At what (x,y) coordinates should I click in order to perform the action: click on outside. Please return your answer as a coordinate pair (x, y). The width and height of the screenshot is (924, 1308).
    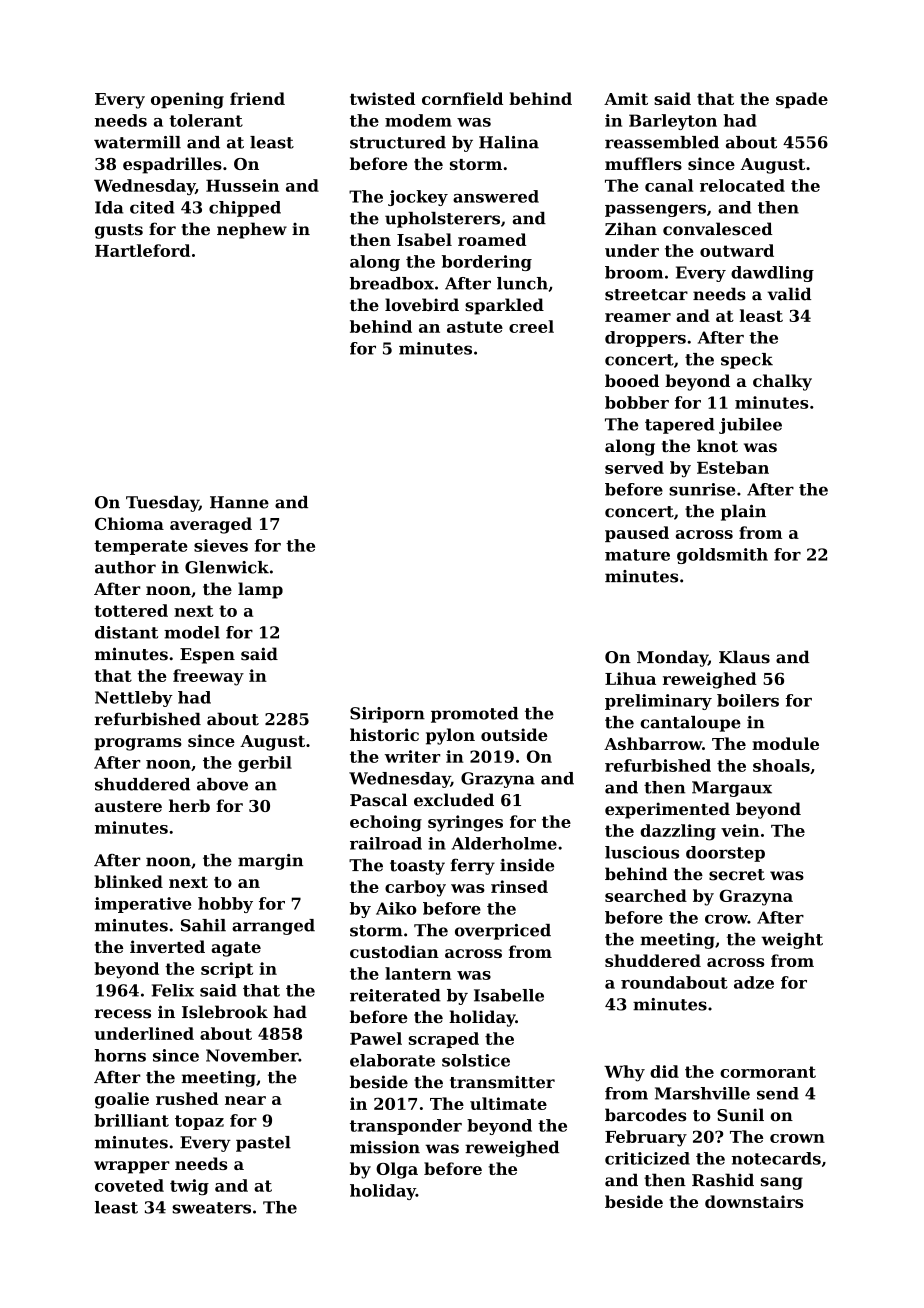
    Looking at the image, I should click on (514, 734).
